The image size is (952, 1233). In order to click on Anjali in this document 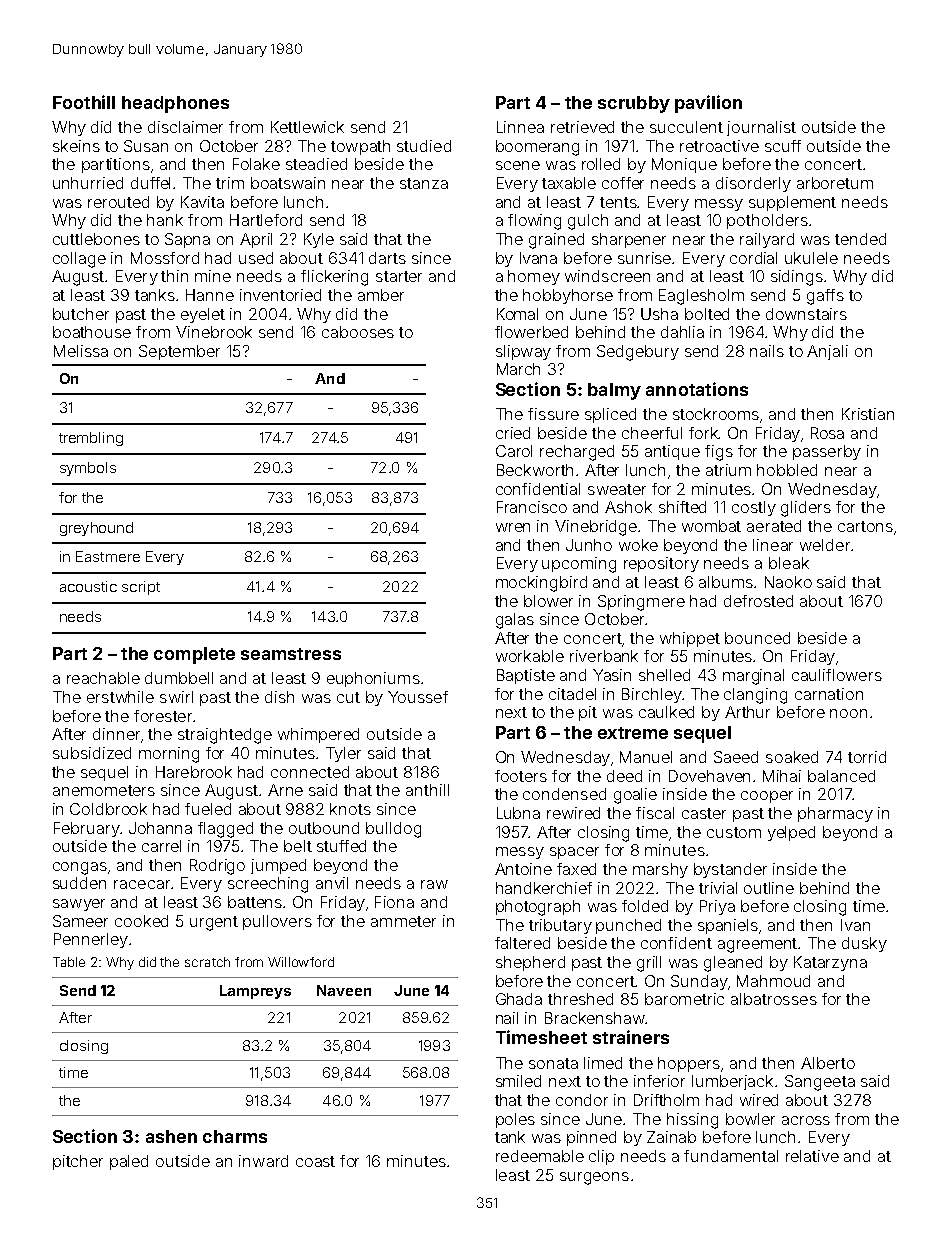, I will do `click(827, 352)`.
